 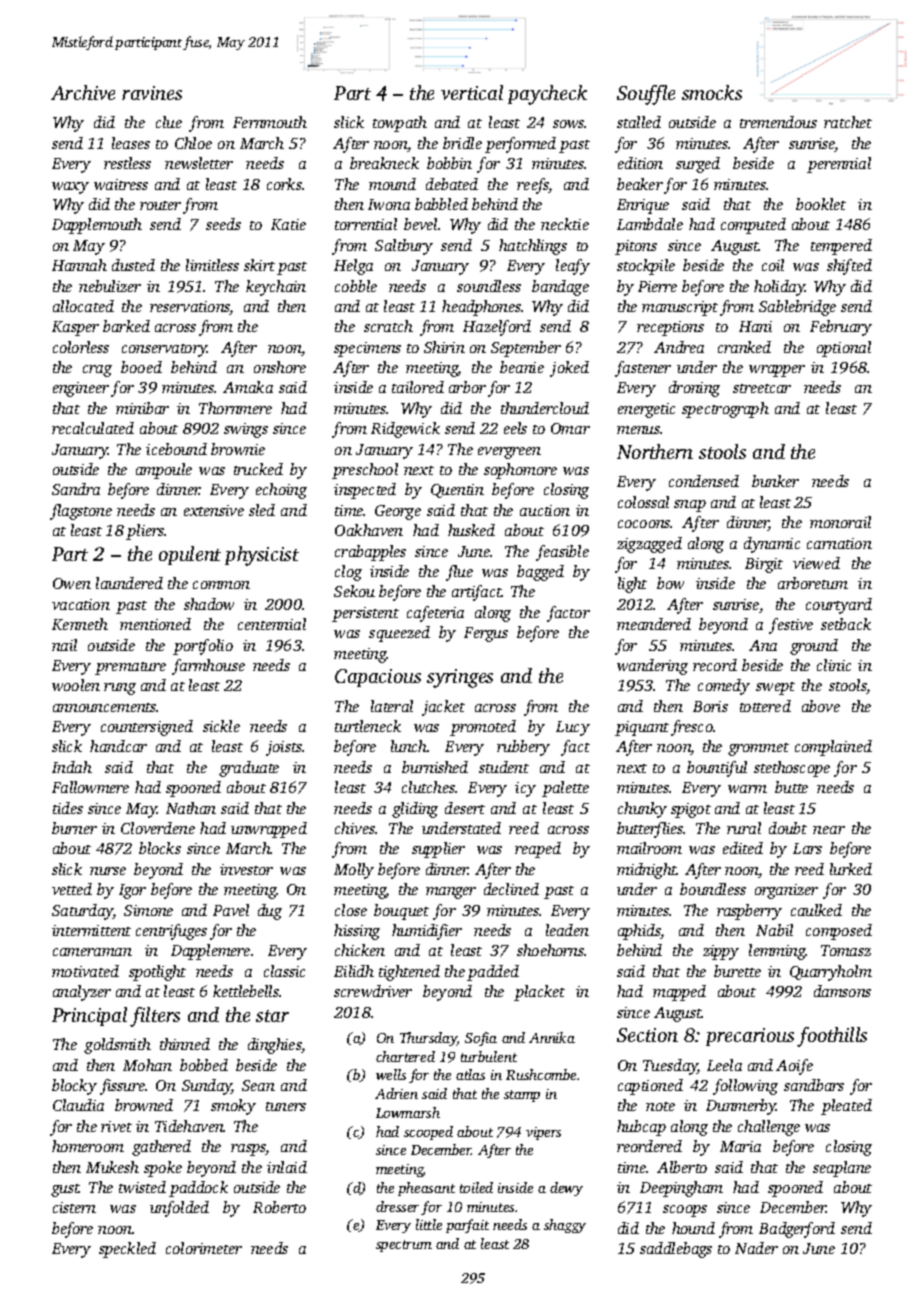 I want to click on clue, so click(x=169, y=122).
